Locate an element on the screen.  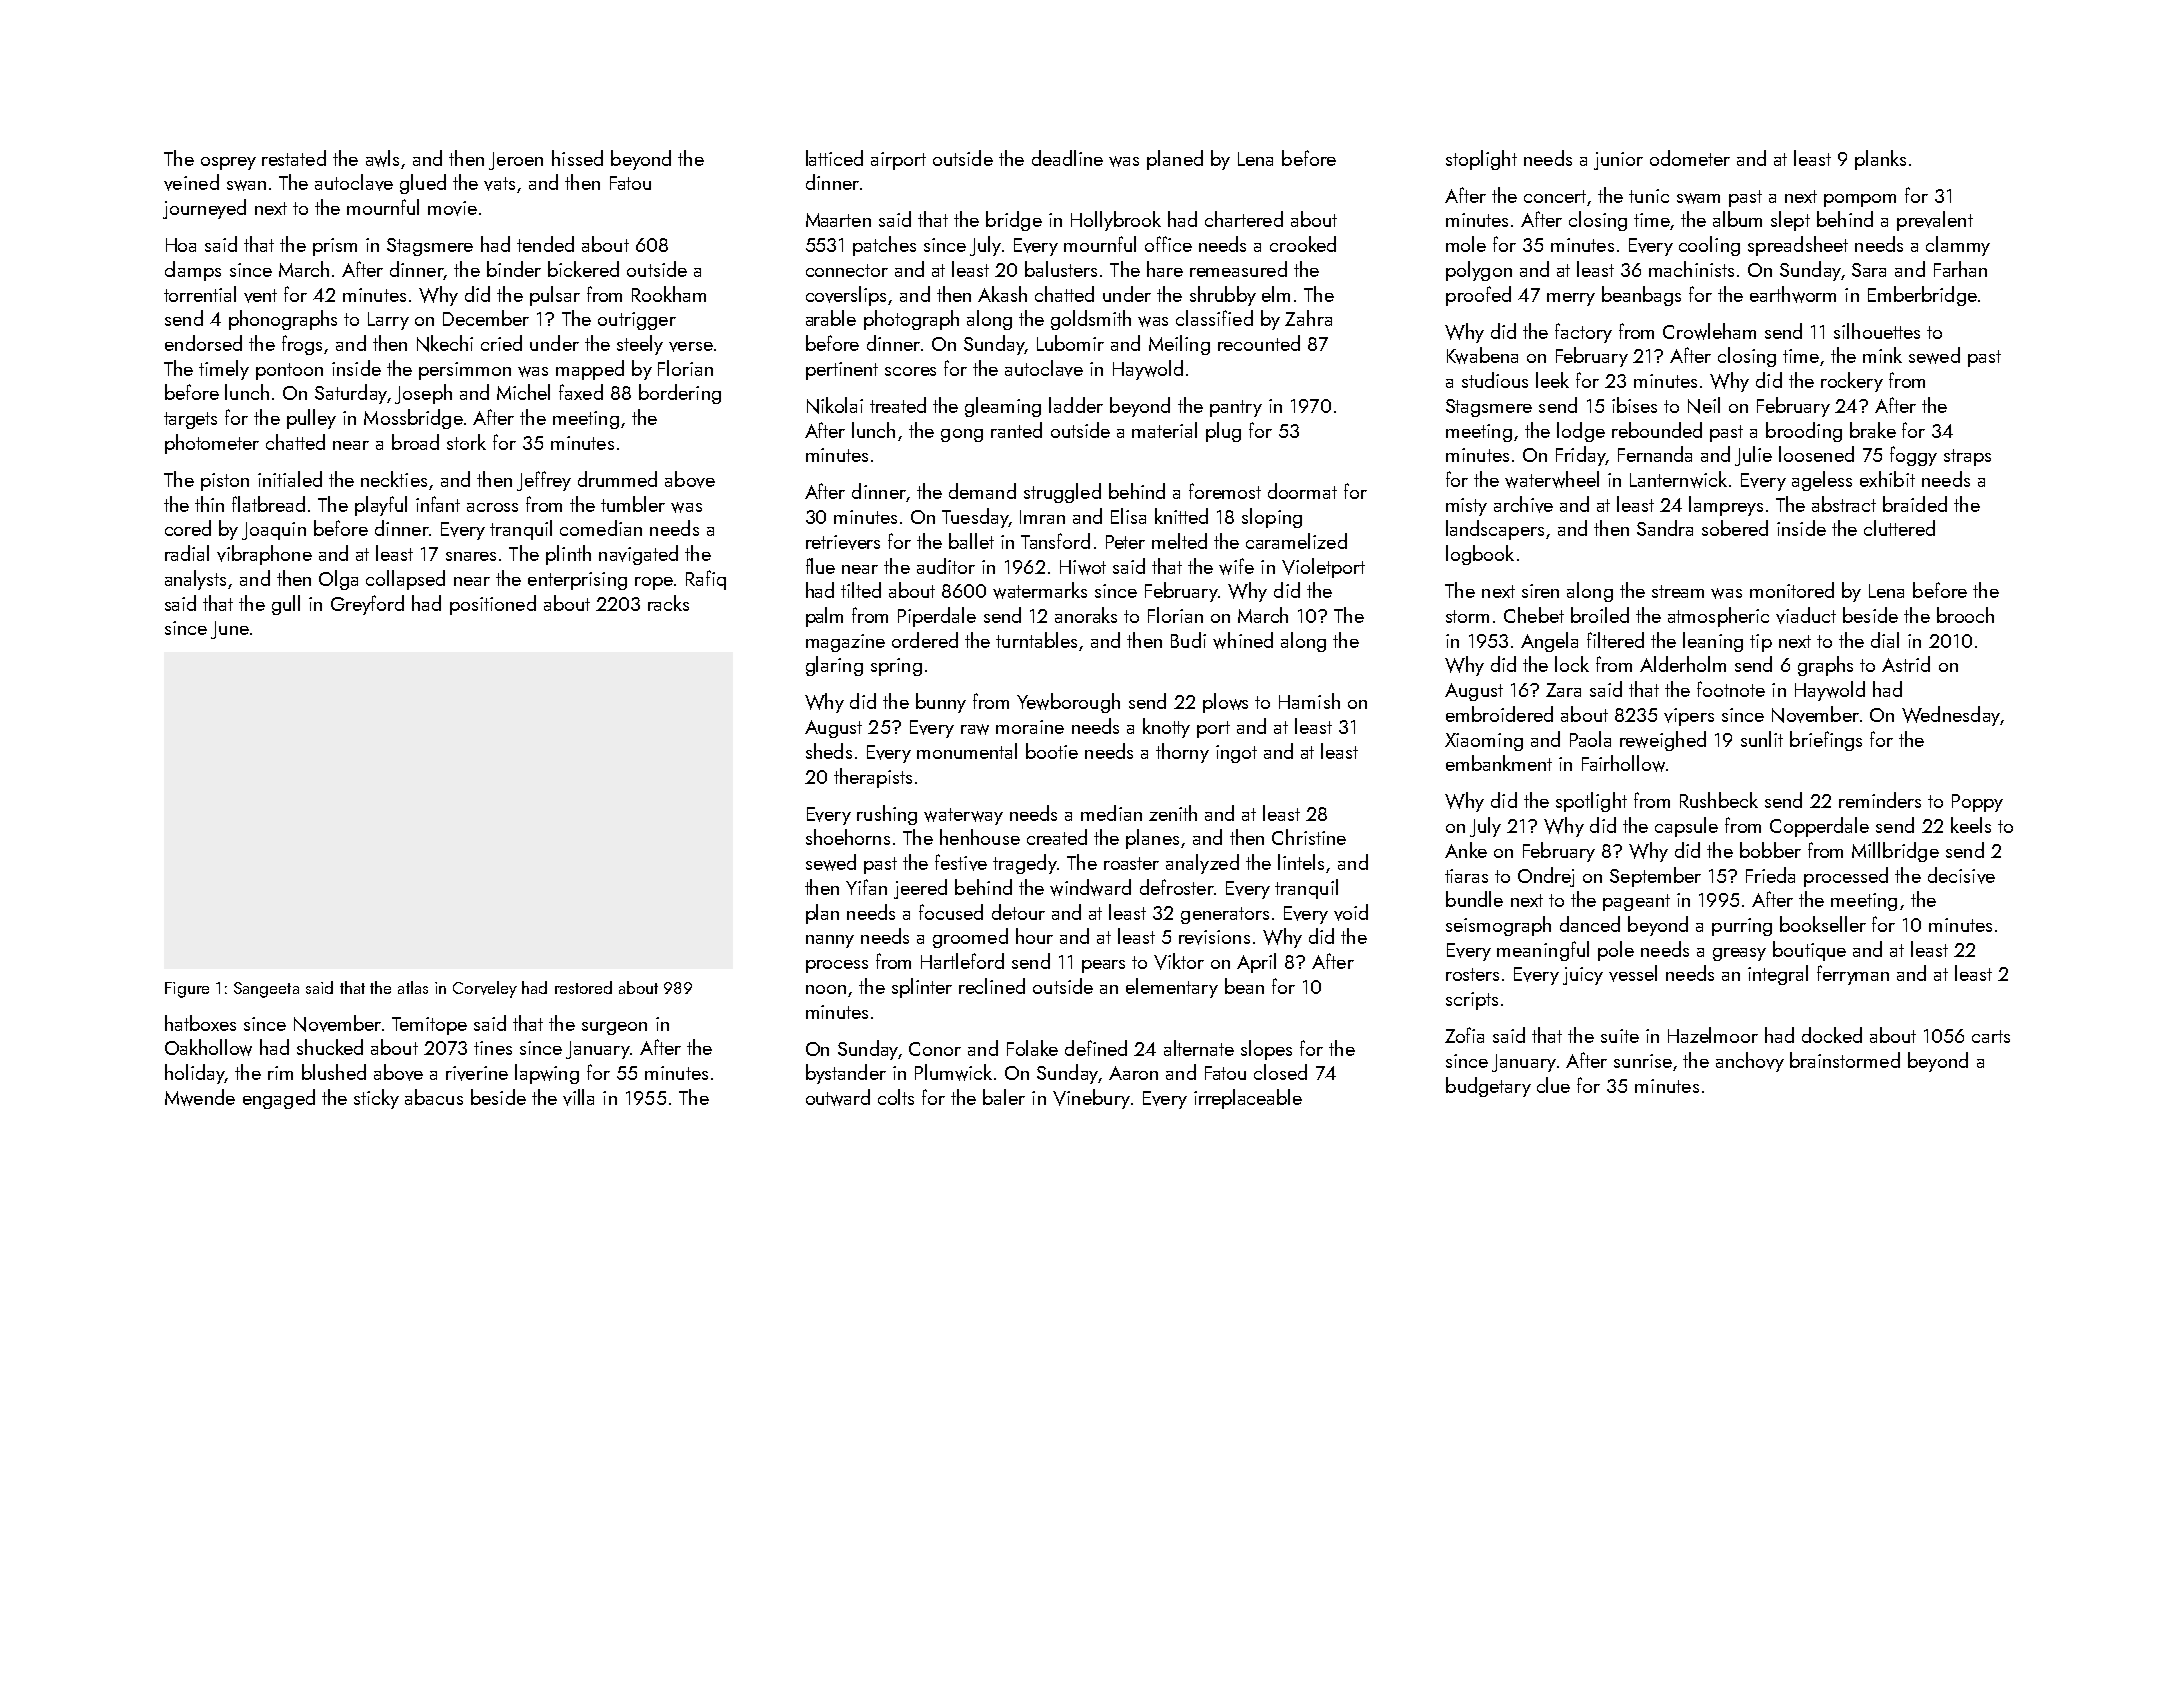
rosters is located at coordinates (1472, 974).
